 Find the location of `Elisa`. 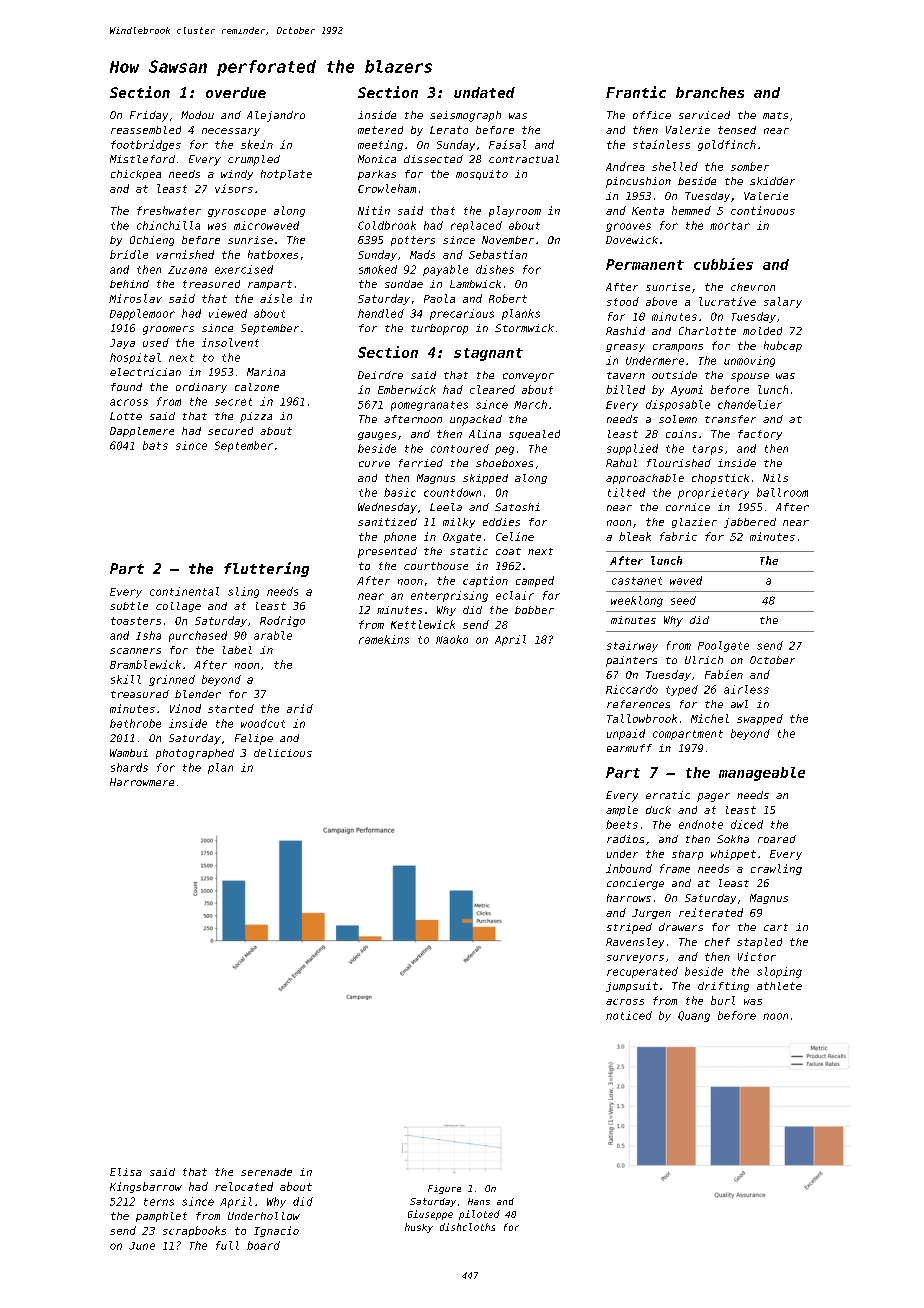

Elisa is located at coordinates (126, 1172).
